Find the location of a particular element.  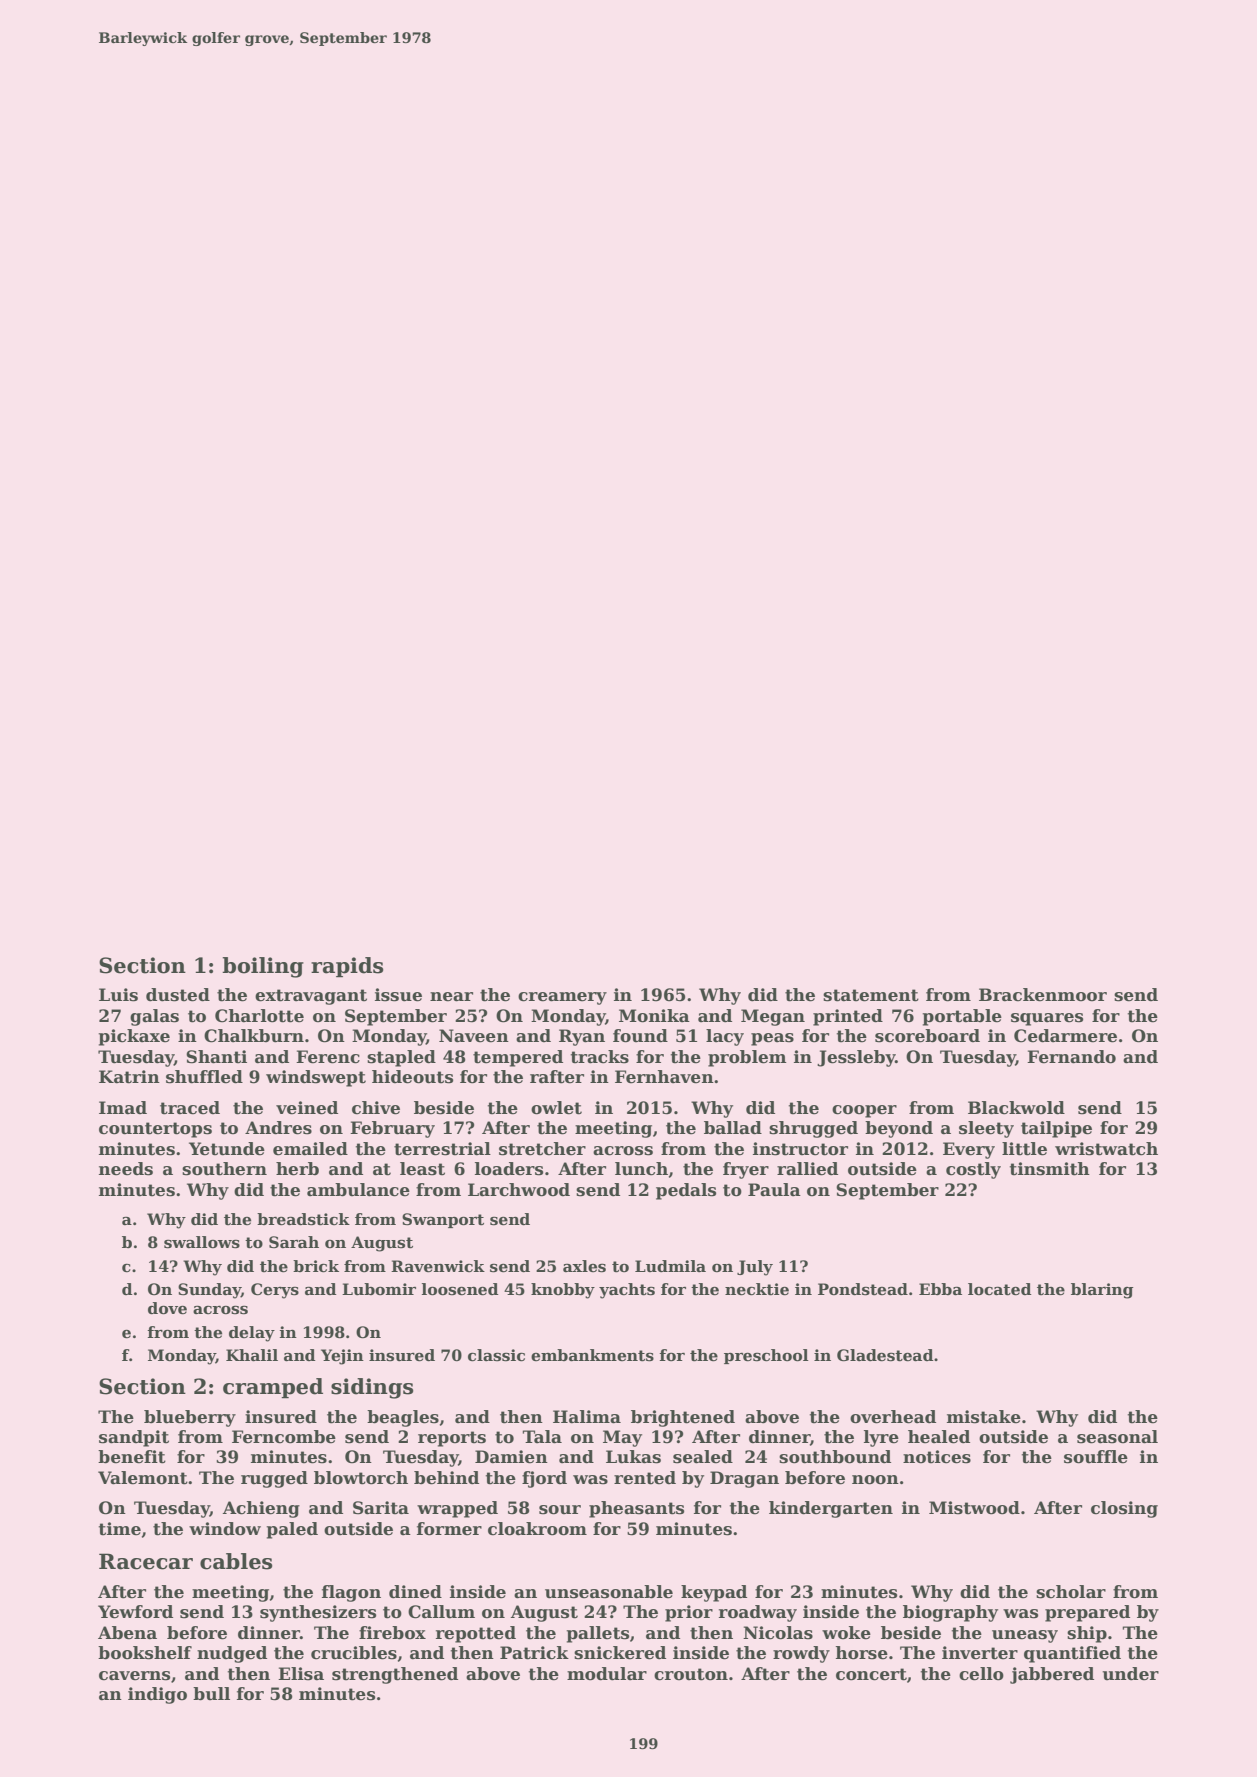

embankments is located at coordinates (592, 1355).
